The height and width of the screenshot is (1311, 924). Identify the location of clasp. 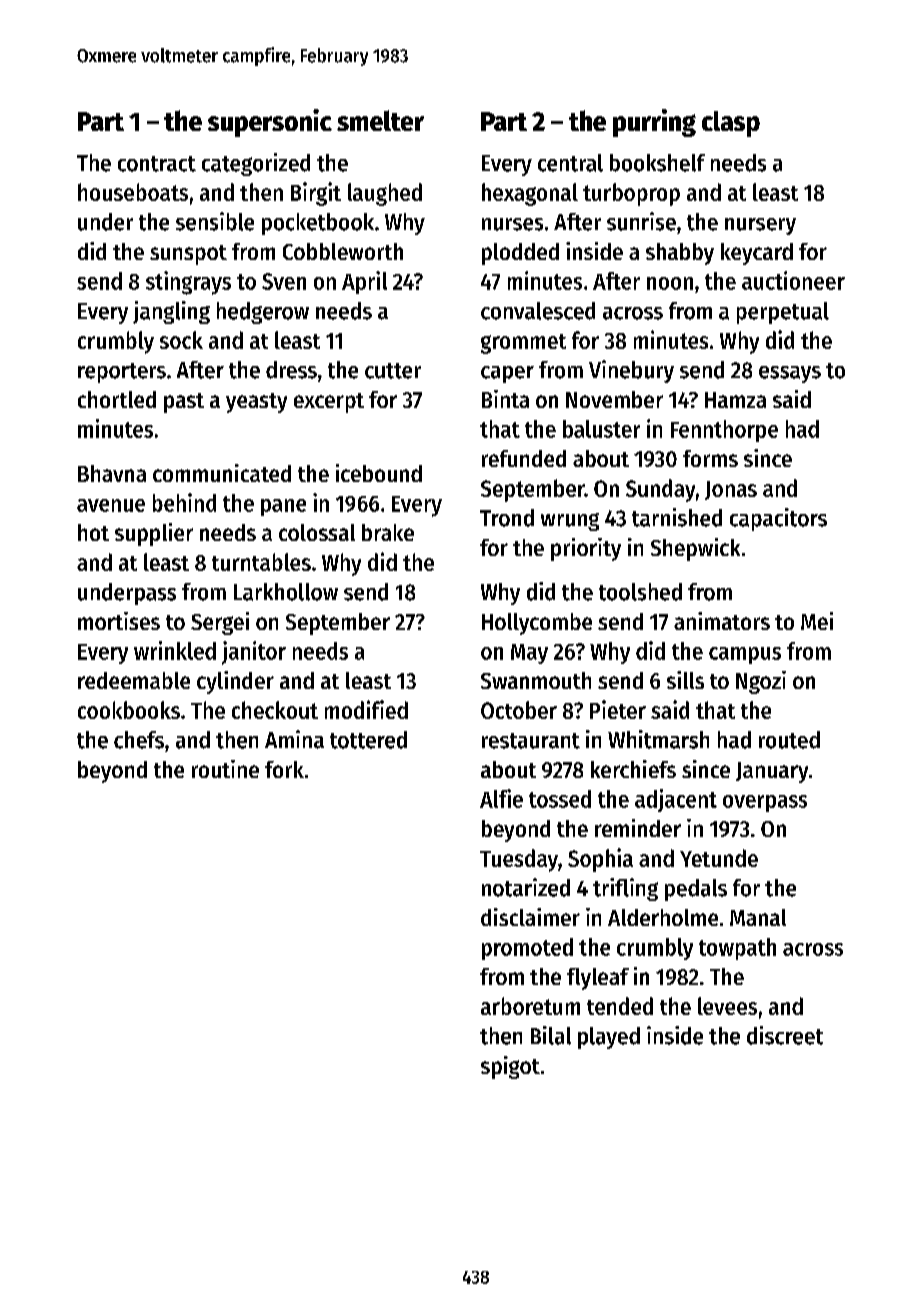
(731, 124).
